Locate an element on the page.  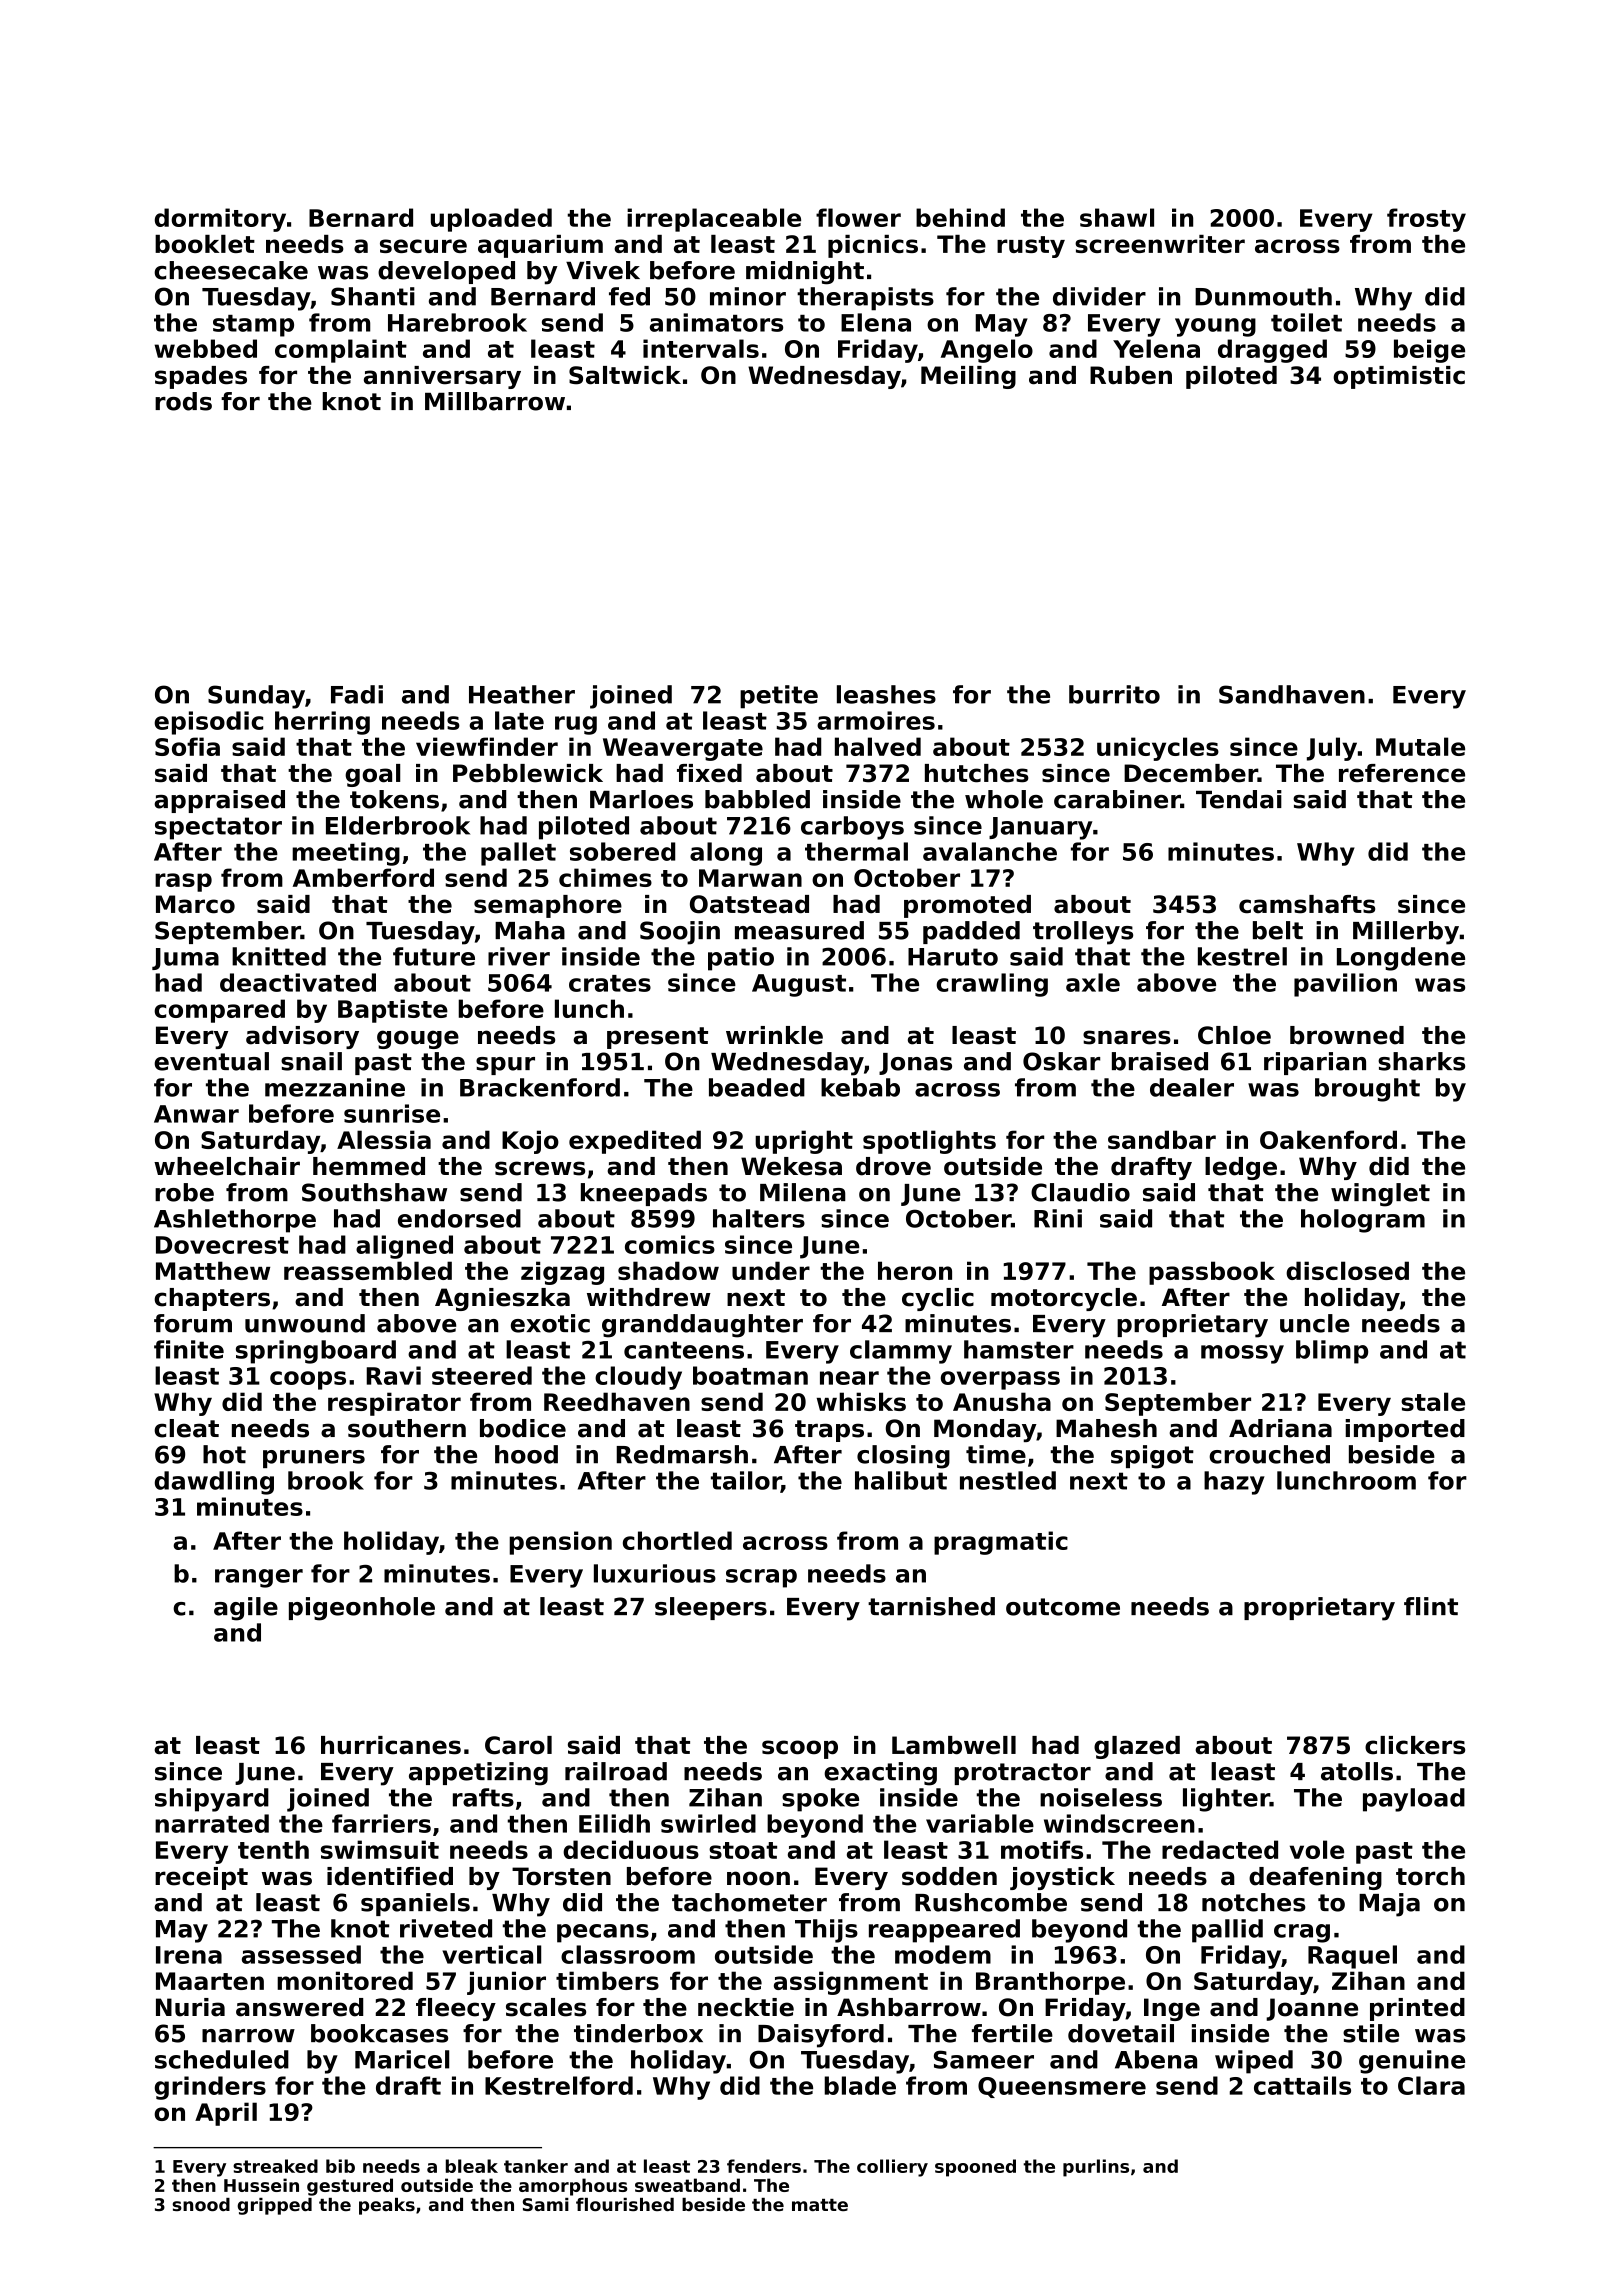
farriers is located at coordinates (381, 1823).
